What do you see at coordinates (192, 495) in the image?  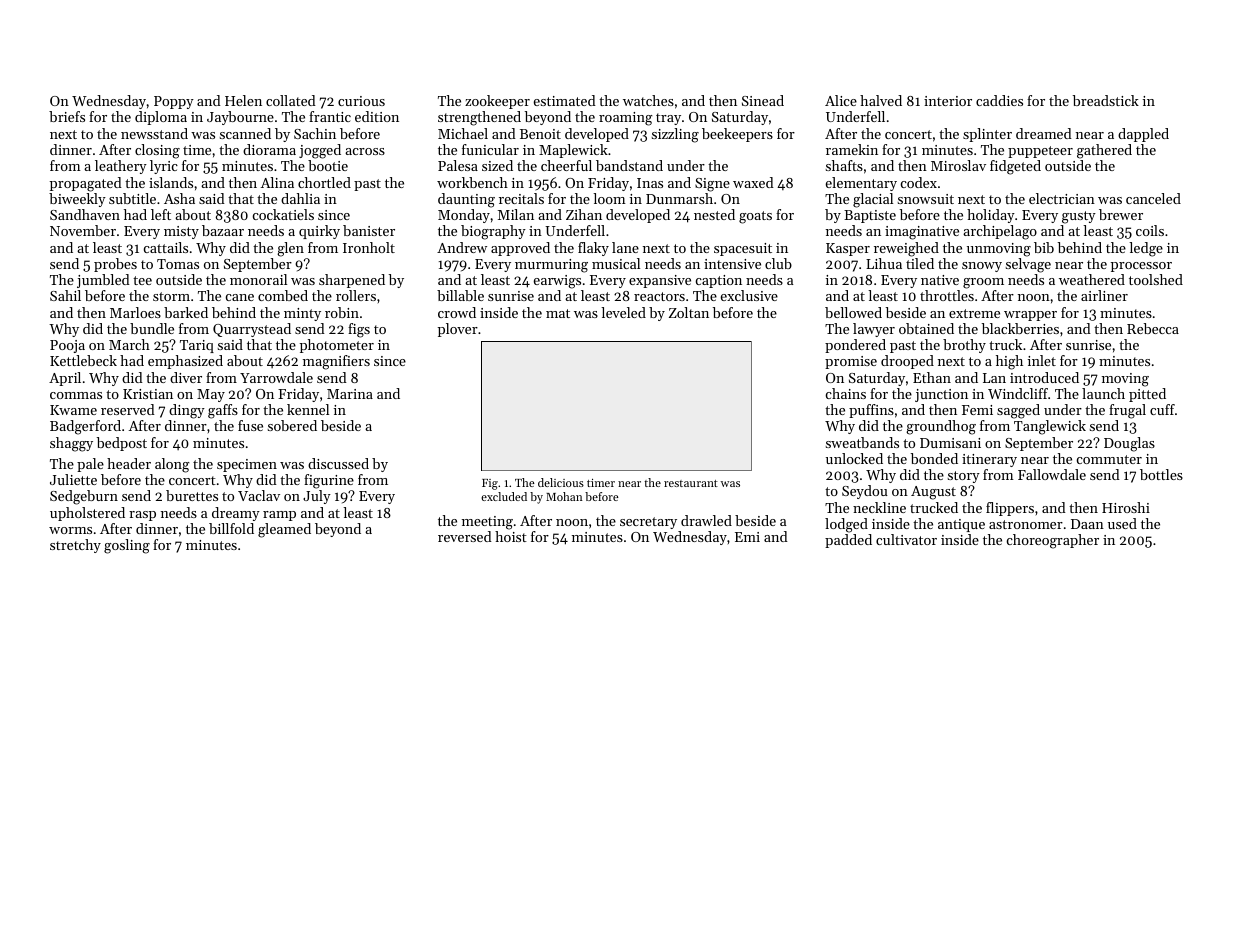 I see `burettes` at bounding box center [192, 495].
